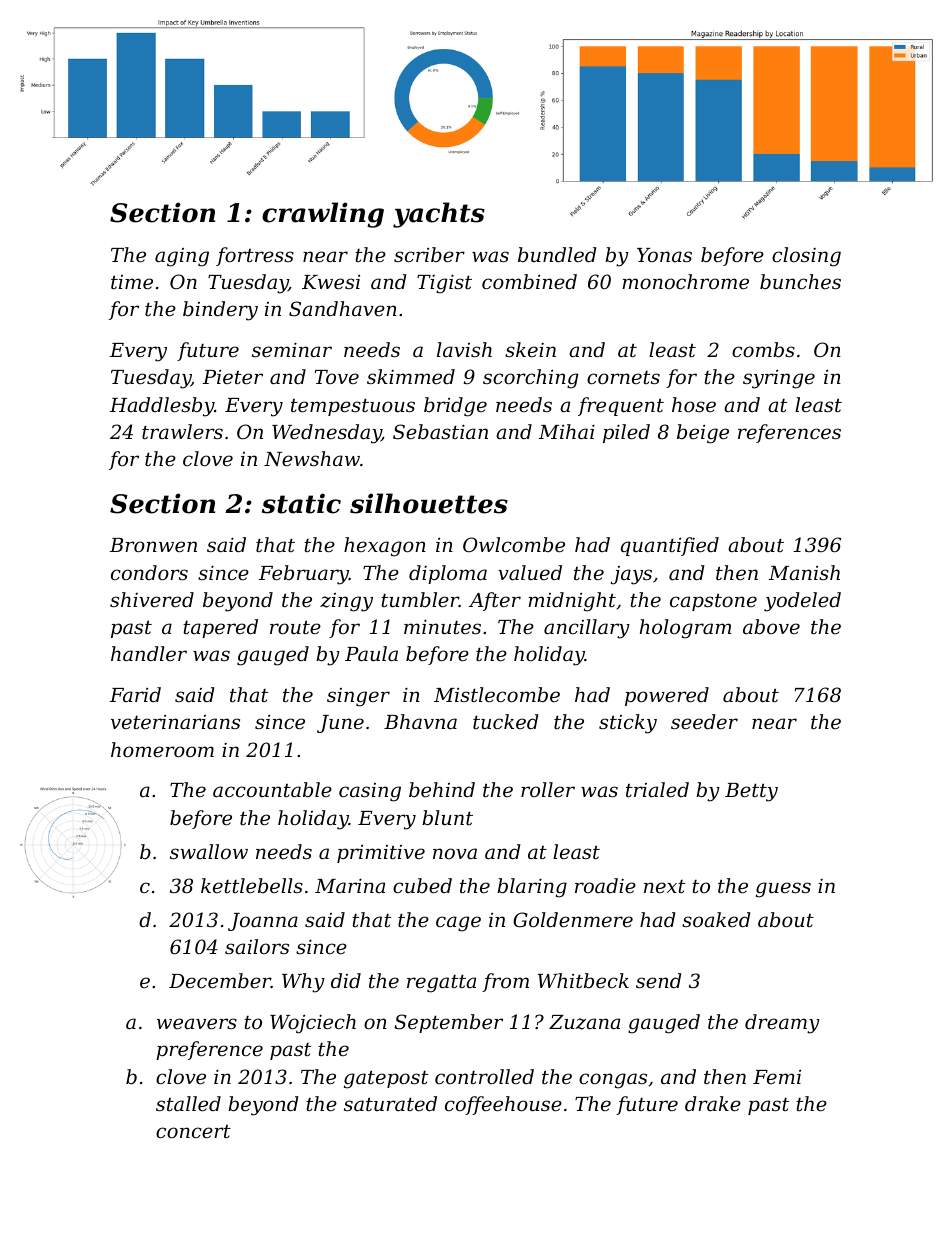 The width and height of the screenshot is (952, 1233). I want to click on controlled, so click(484, 1076).
